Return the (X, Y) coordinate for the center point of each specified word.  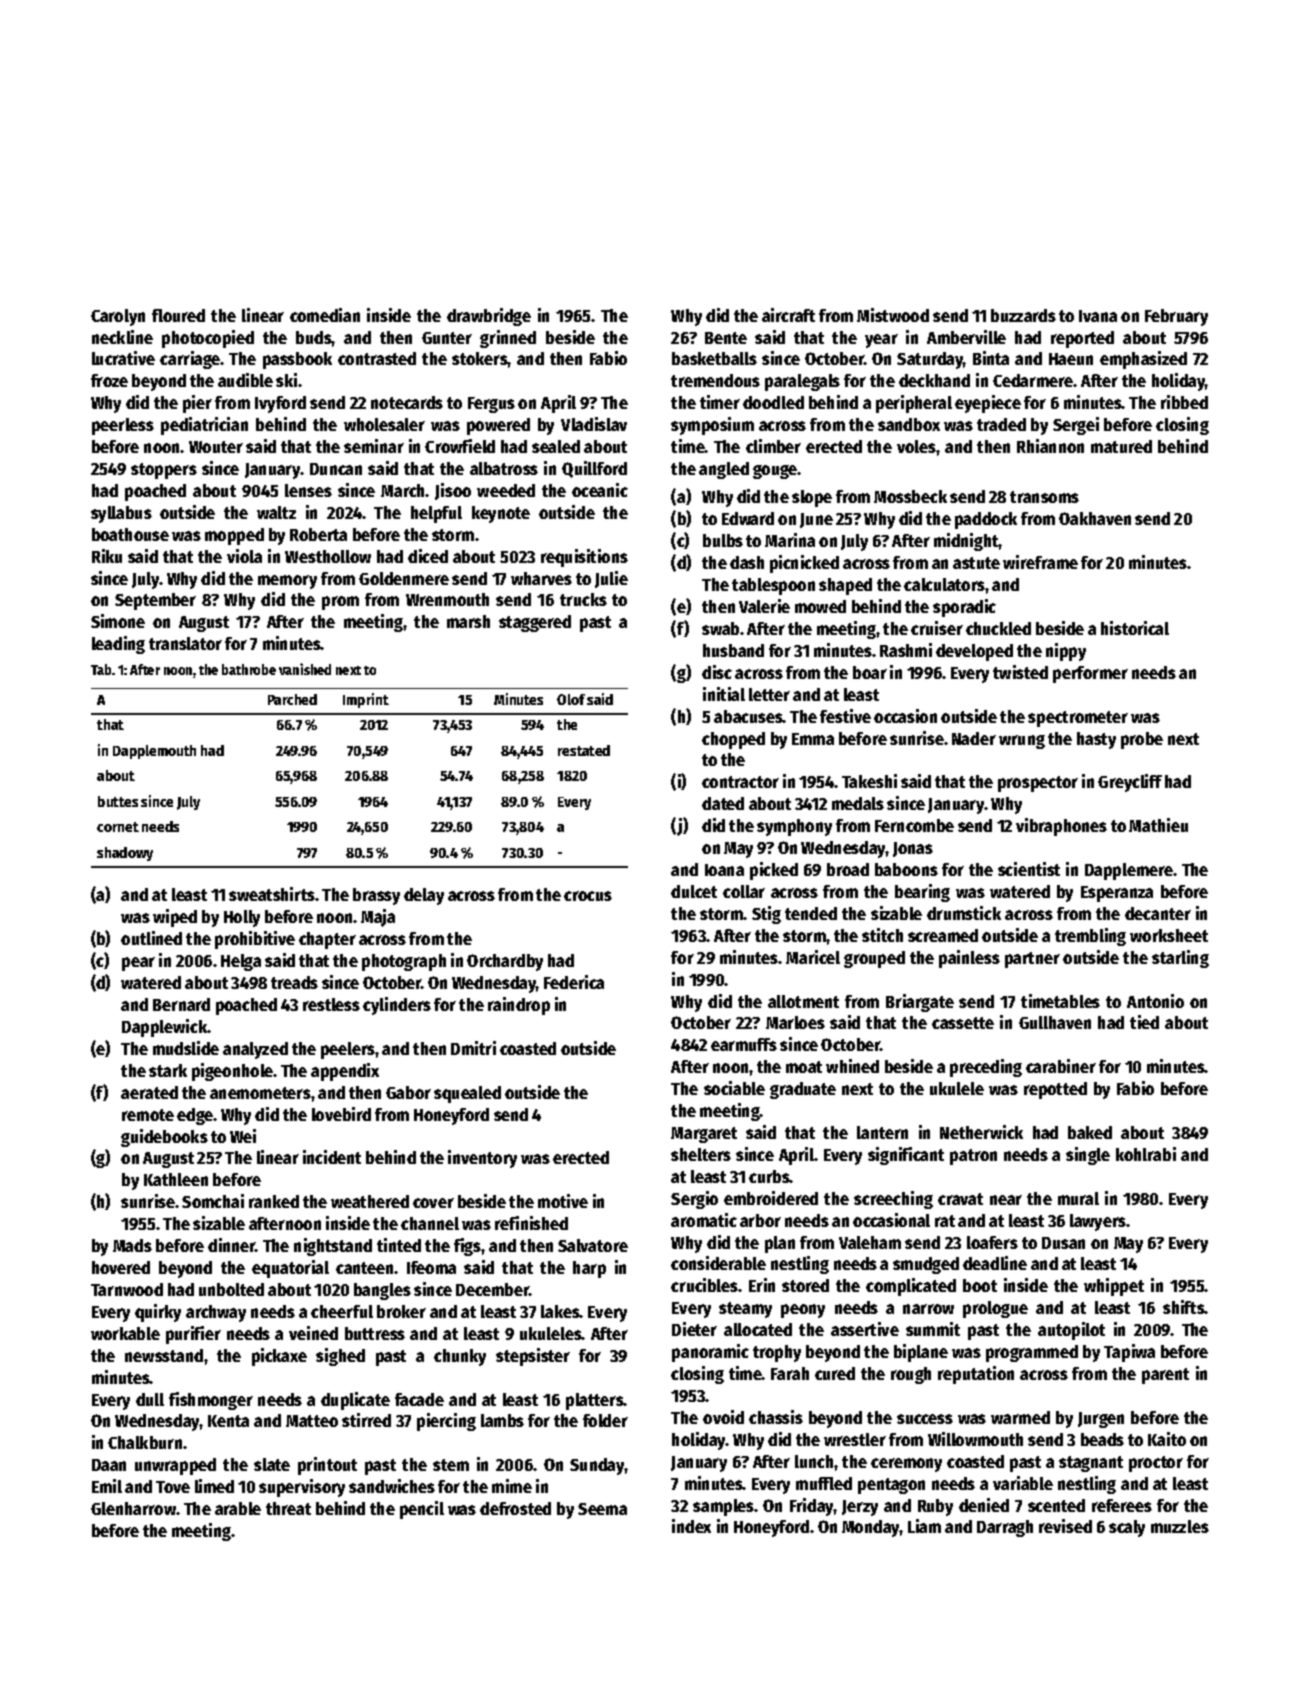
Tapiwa (1129, 1353)
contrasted (377, 358)
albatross (504, 468)
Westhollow (328, 556)
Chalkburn (145, 1442)
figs (467, 1247)
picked (774, 871)
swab (720, 628)
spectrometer (1078, 719)
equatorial (290, 1269)
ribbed (1184, 402)
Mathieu (1158, 825)
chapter (327, 940)
